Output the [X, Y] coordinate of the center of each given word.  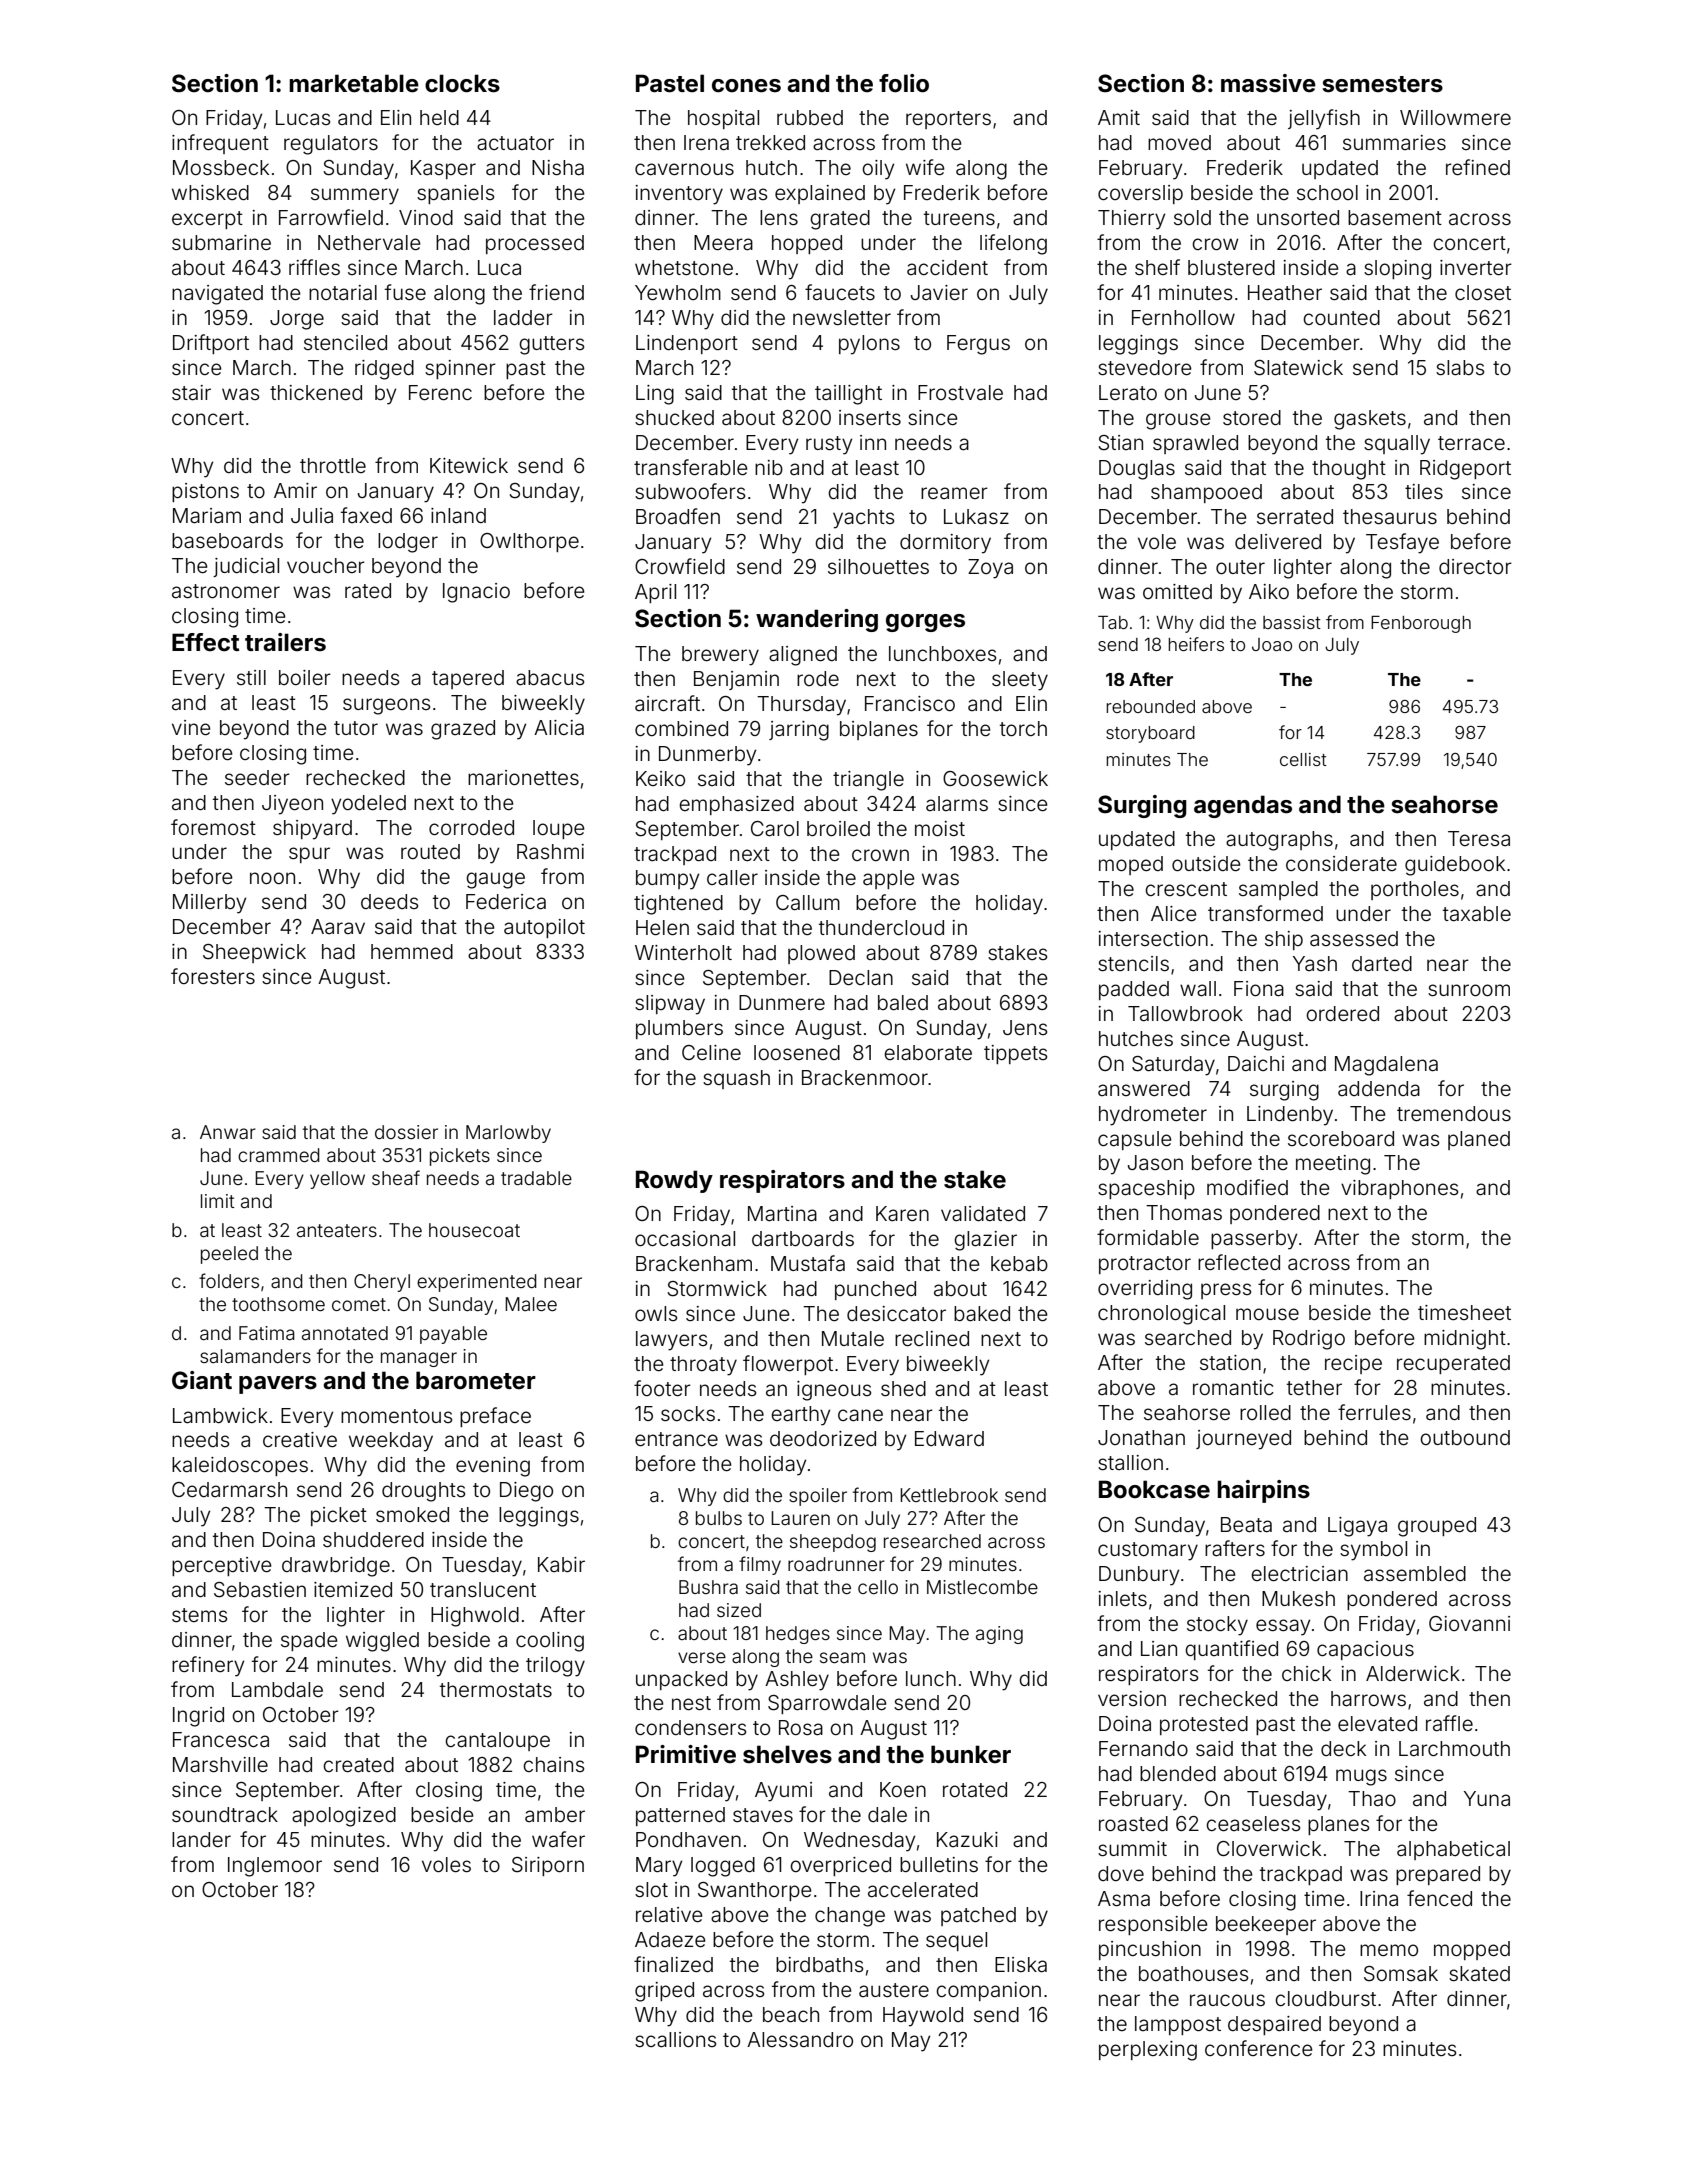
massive [1268, 83]
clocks [462, 83]
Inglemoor [275, 1867]
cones [746, 86]
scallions [675, 2039]
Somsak [1401, 1974]
